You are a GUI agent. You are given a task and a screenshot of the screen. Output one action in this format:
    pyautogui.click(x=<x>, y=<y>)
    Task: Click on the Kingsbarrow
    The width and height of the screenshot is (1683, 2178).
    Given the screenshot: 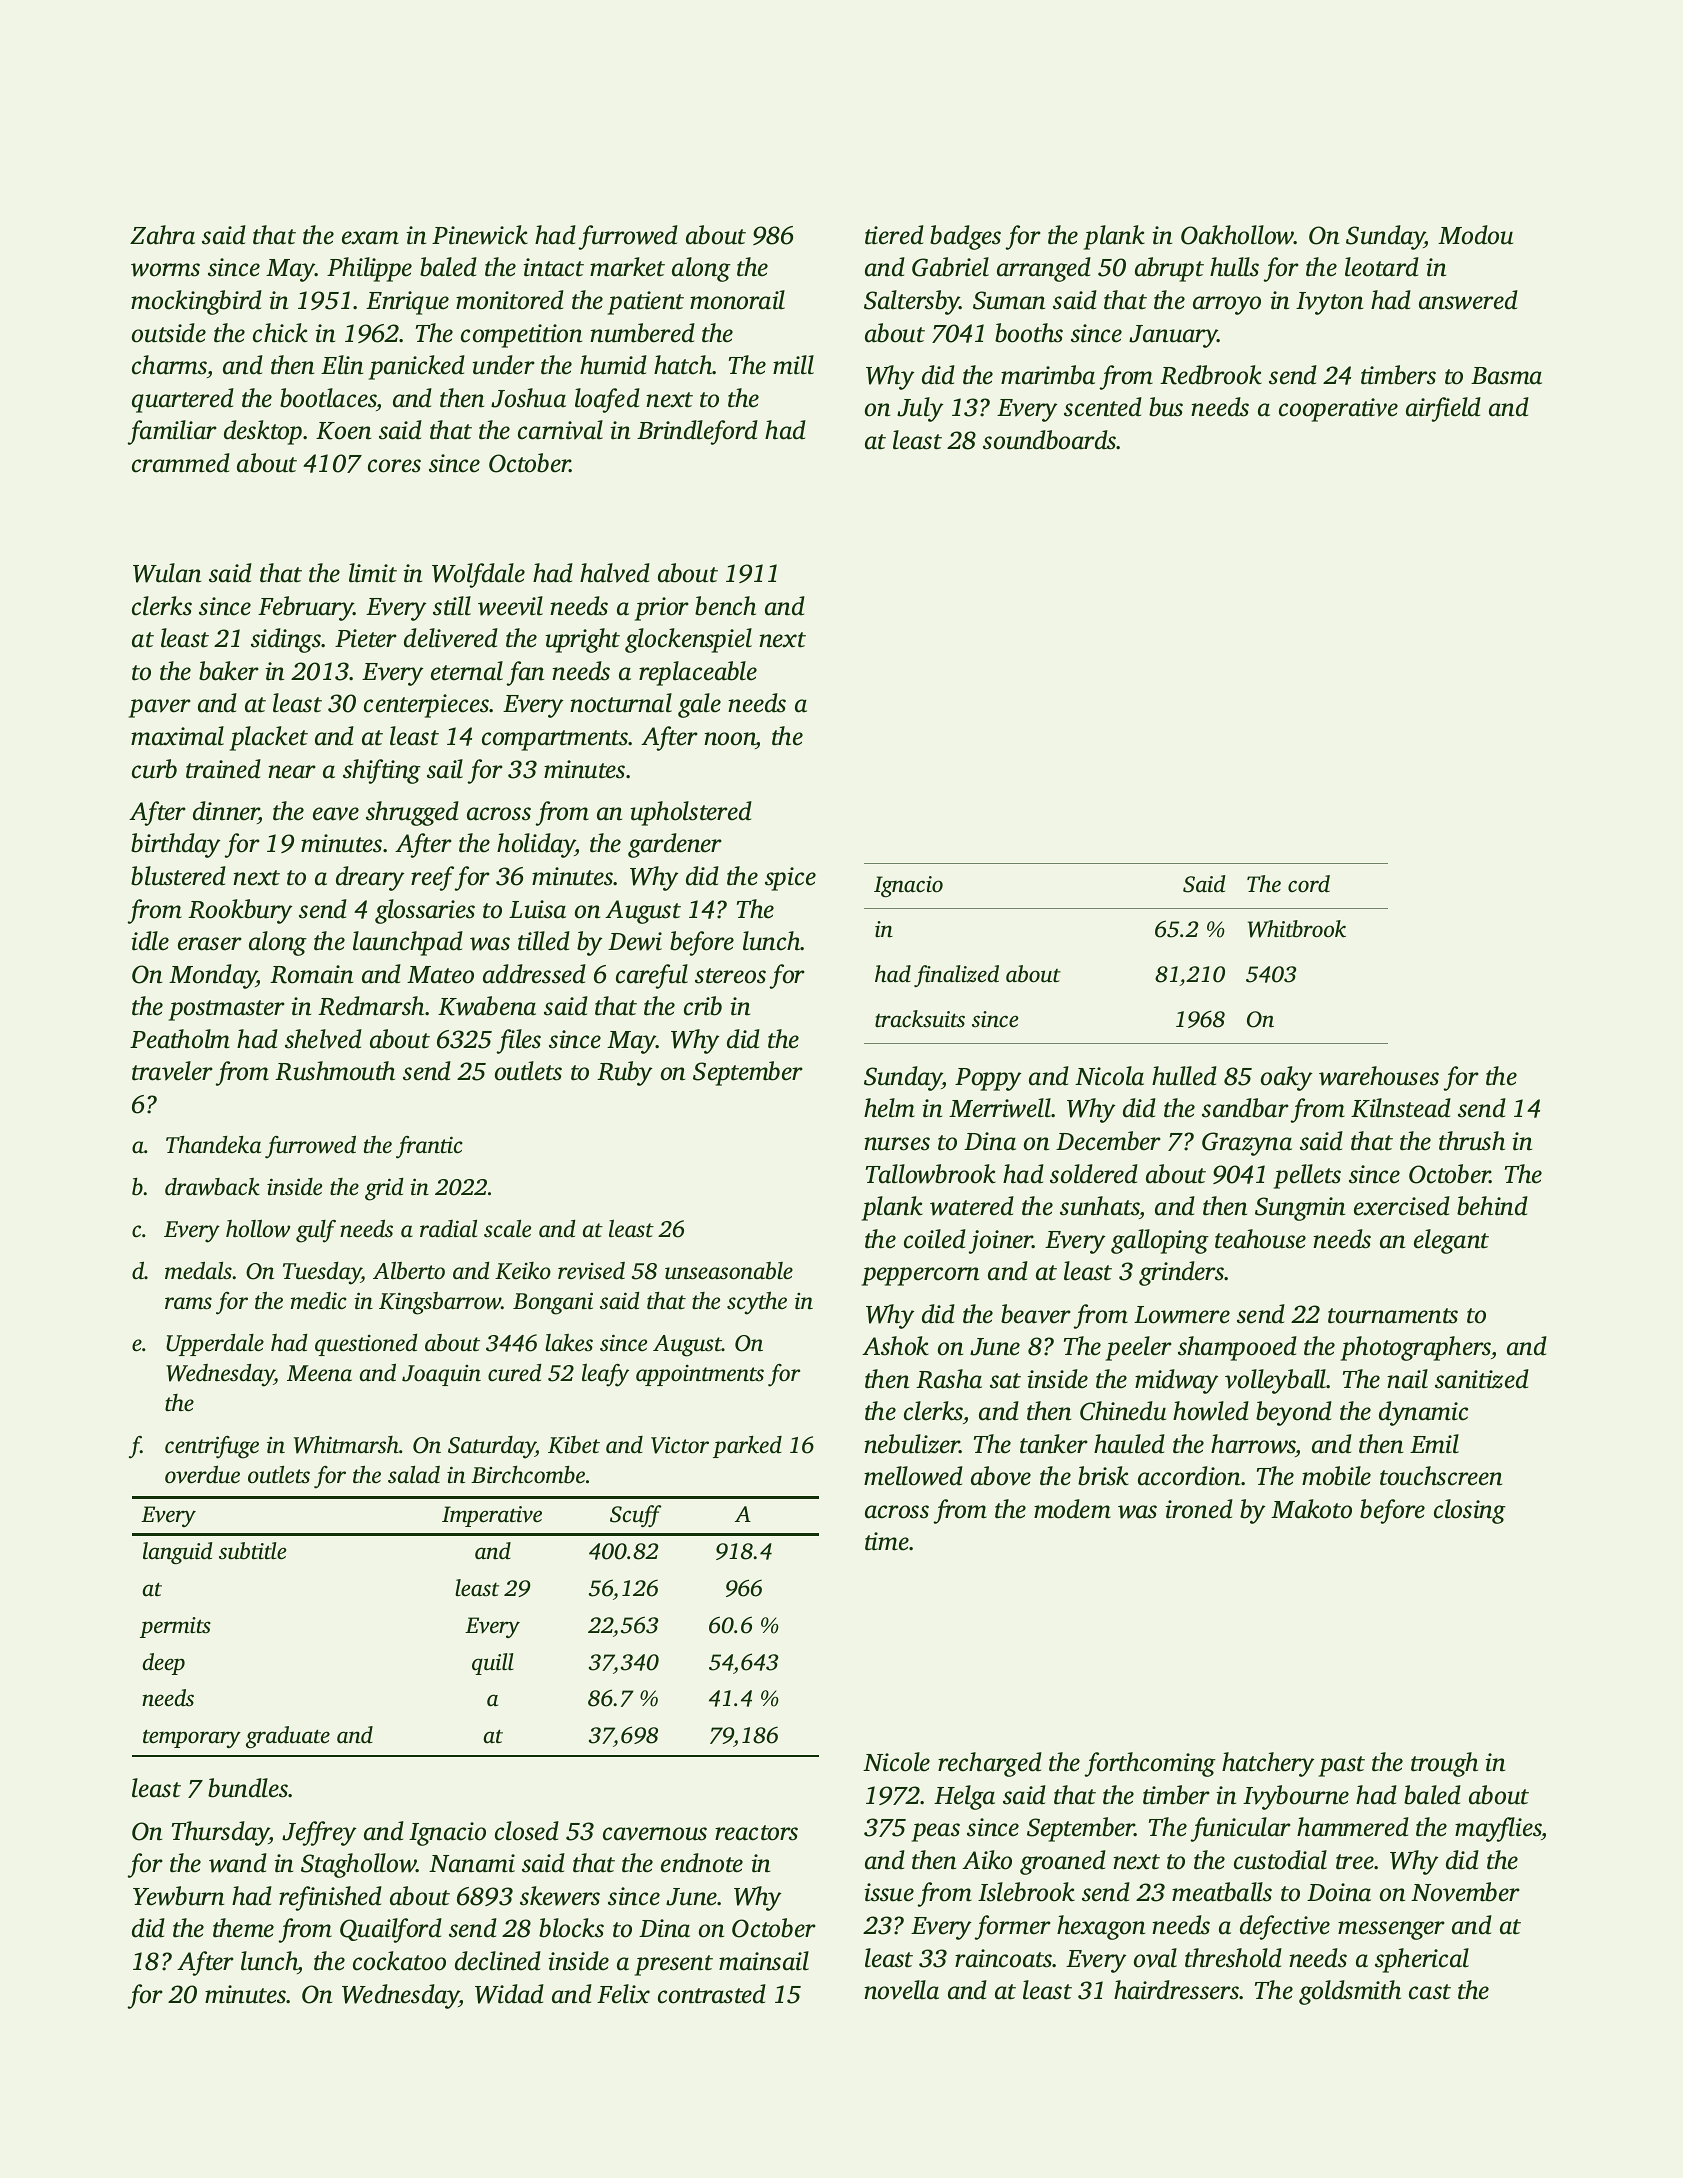 What is the action you would take?
    pyautogui.click(x=440, y=1303)
